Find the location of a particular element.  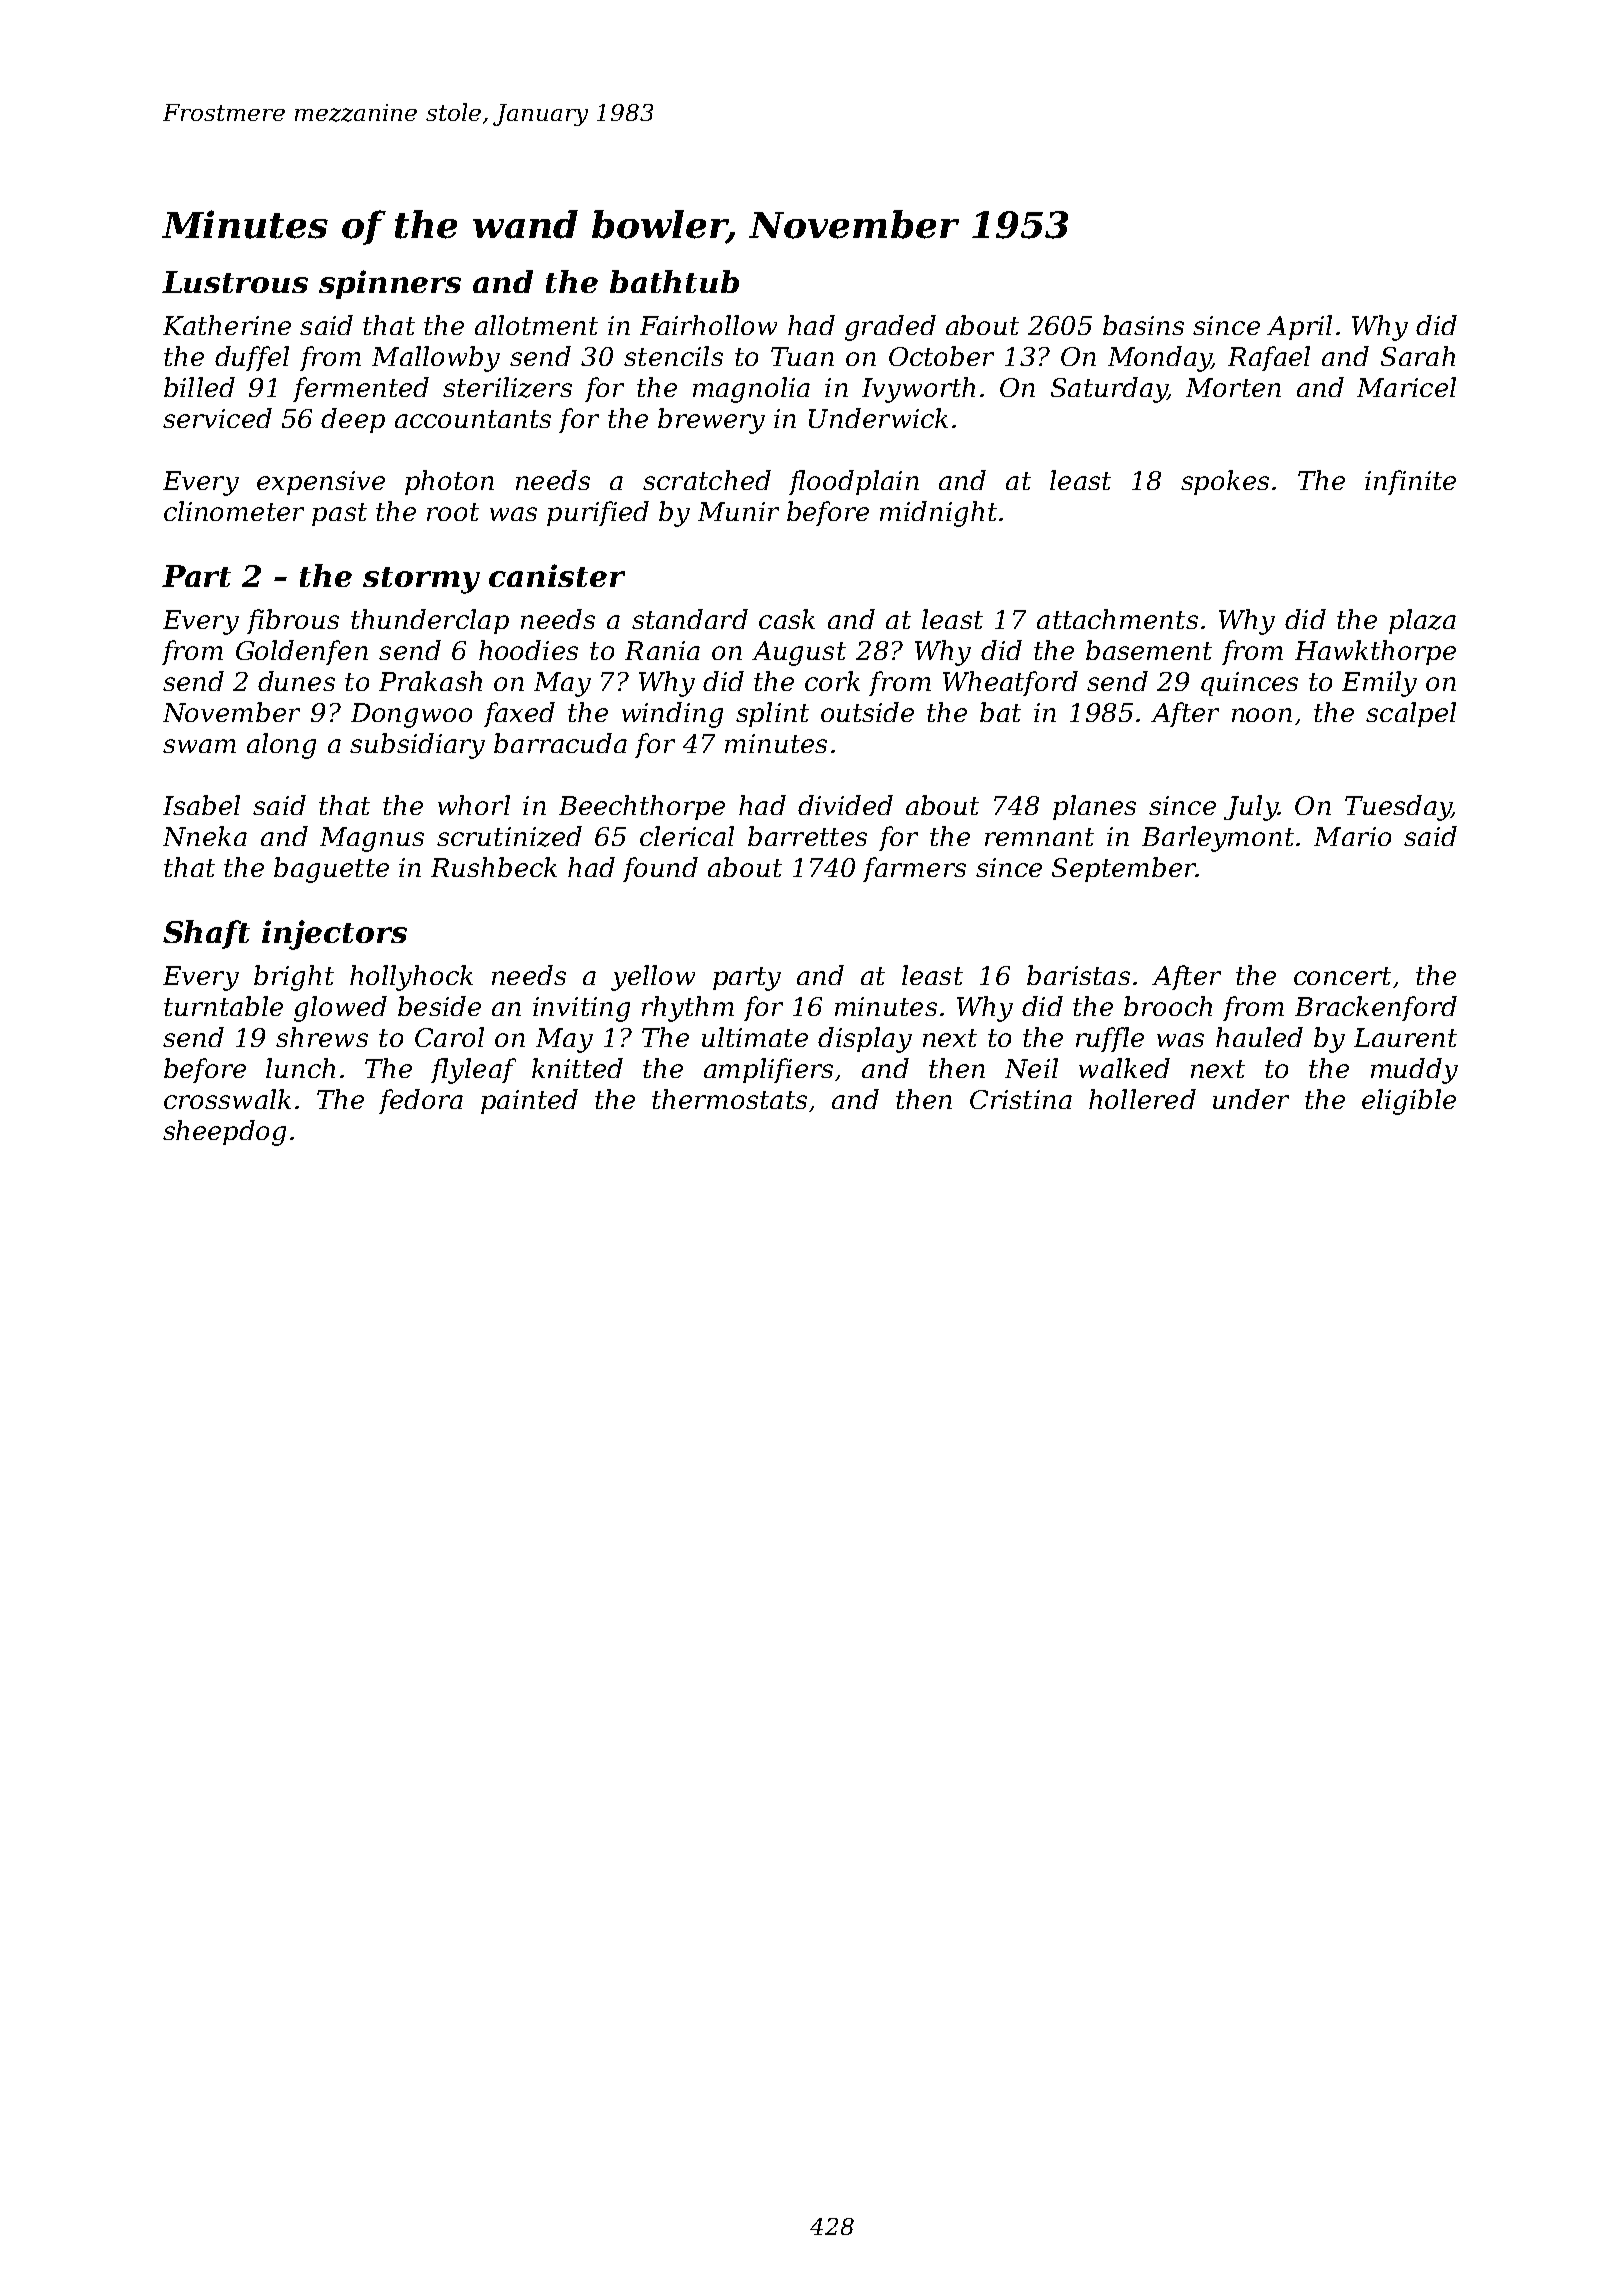

lunch is located at coordinates (300, 1068).
